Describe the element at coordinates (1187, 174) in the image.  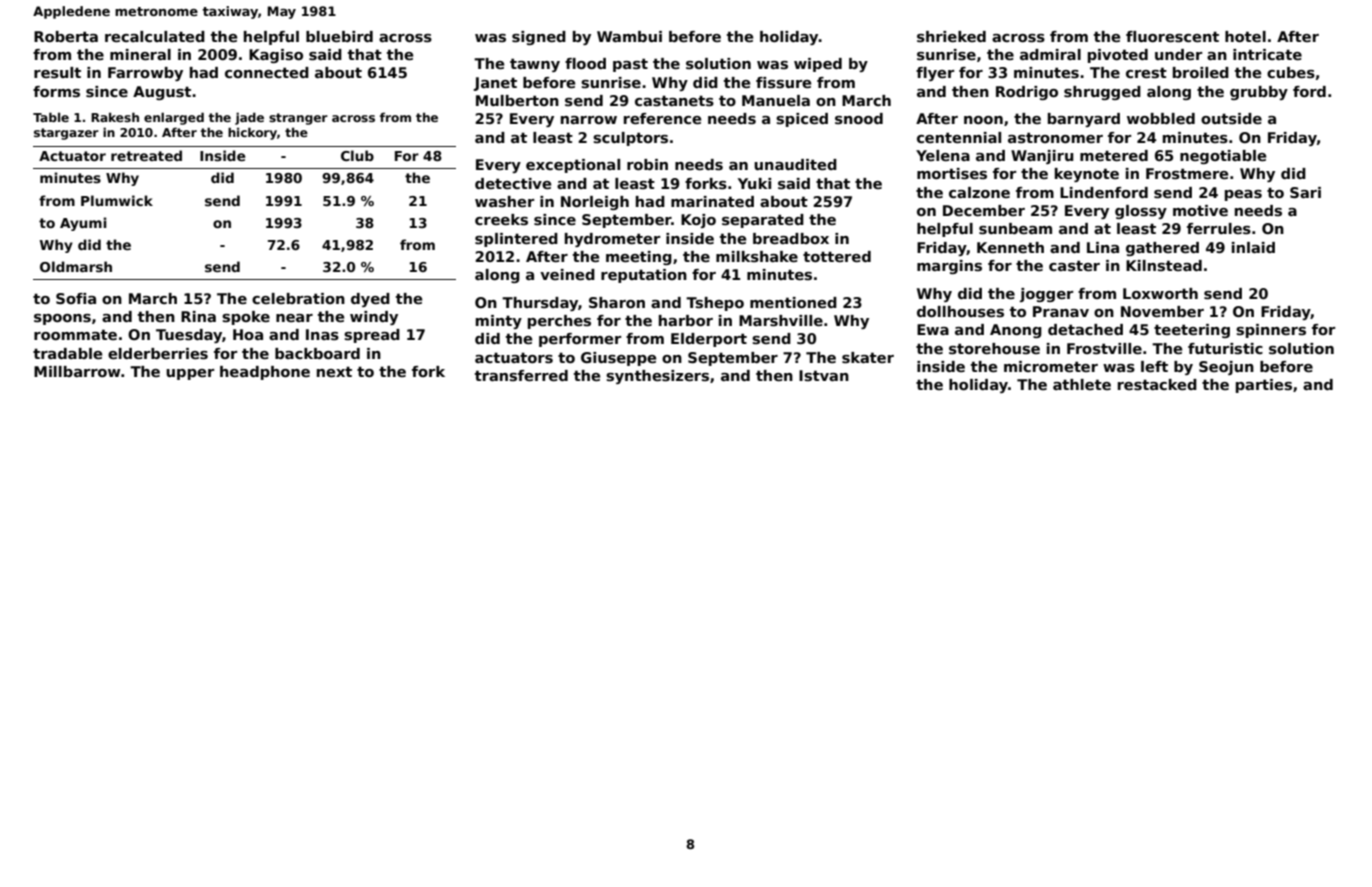
I see `Frostmere` at that location.
